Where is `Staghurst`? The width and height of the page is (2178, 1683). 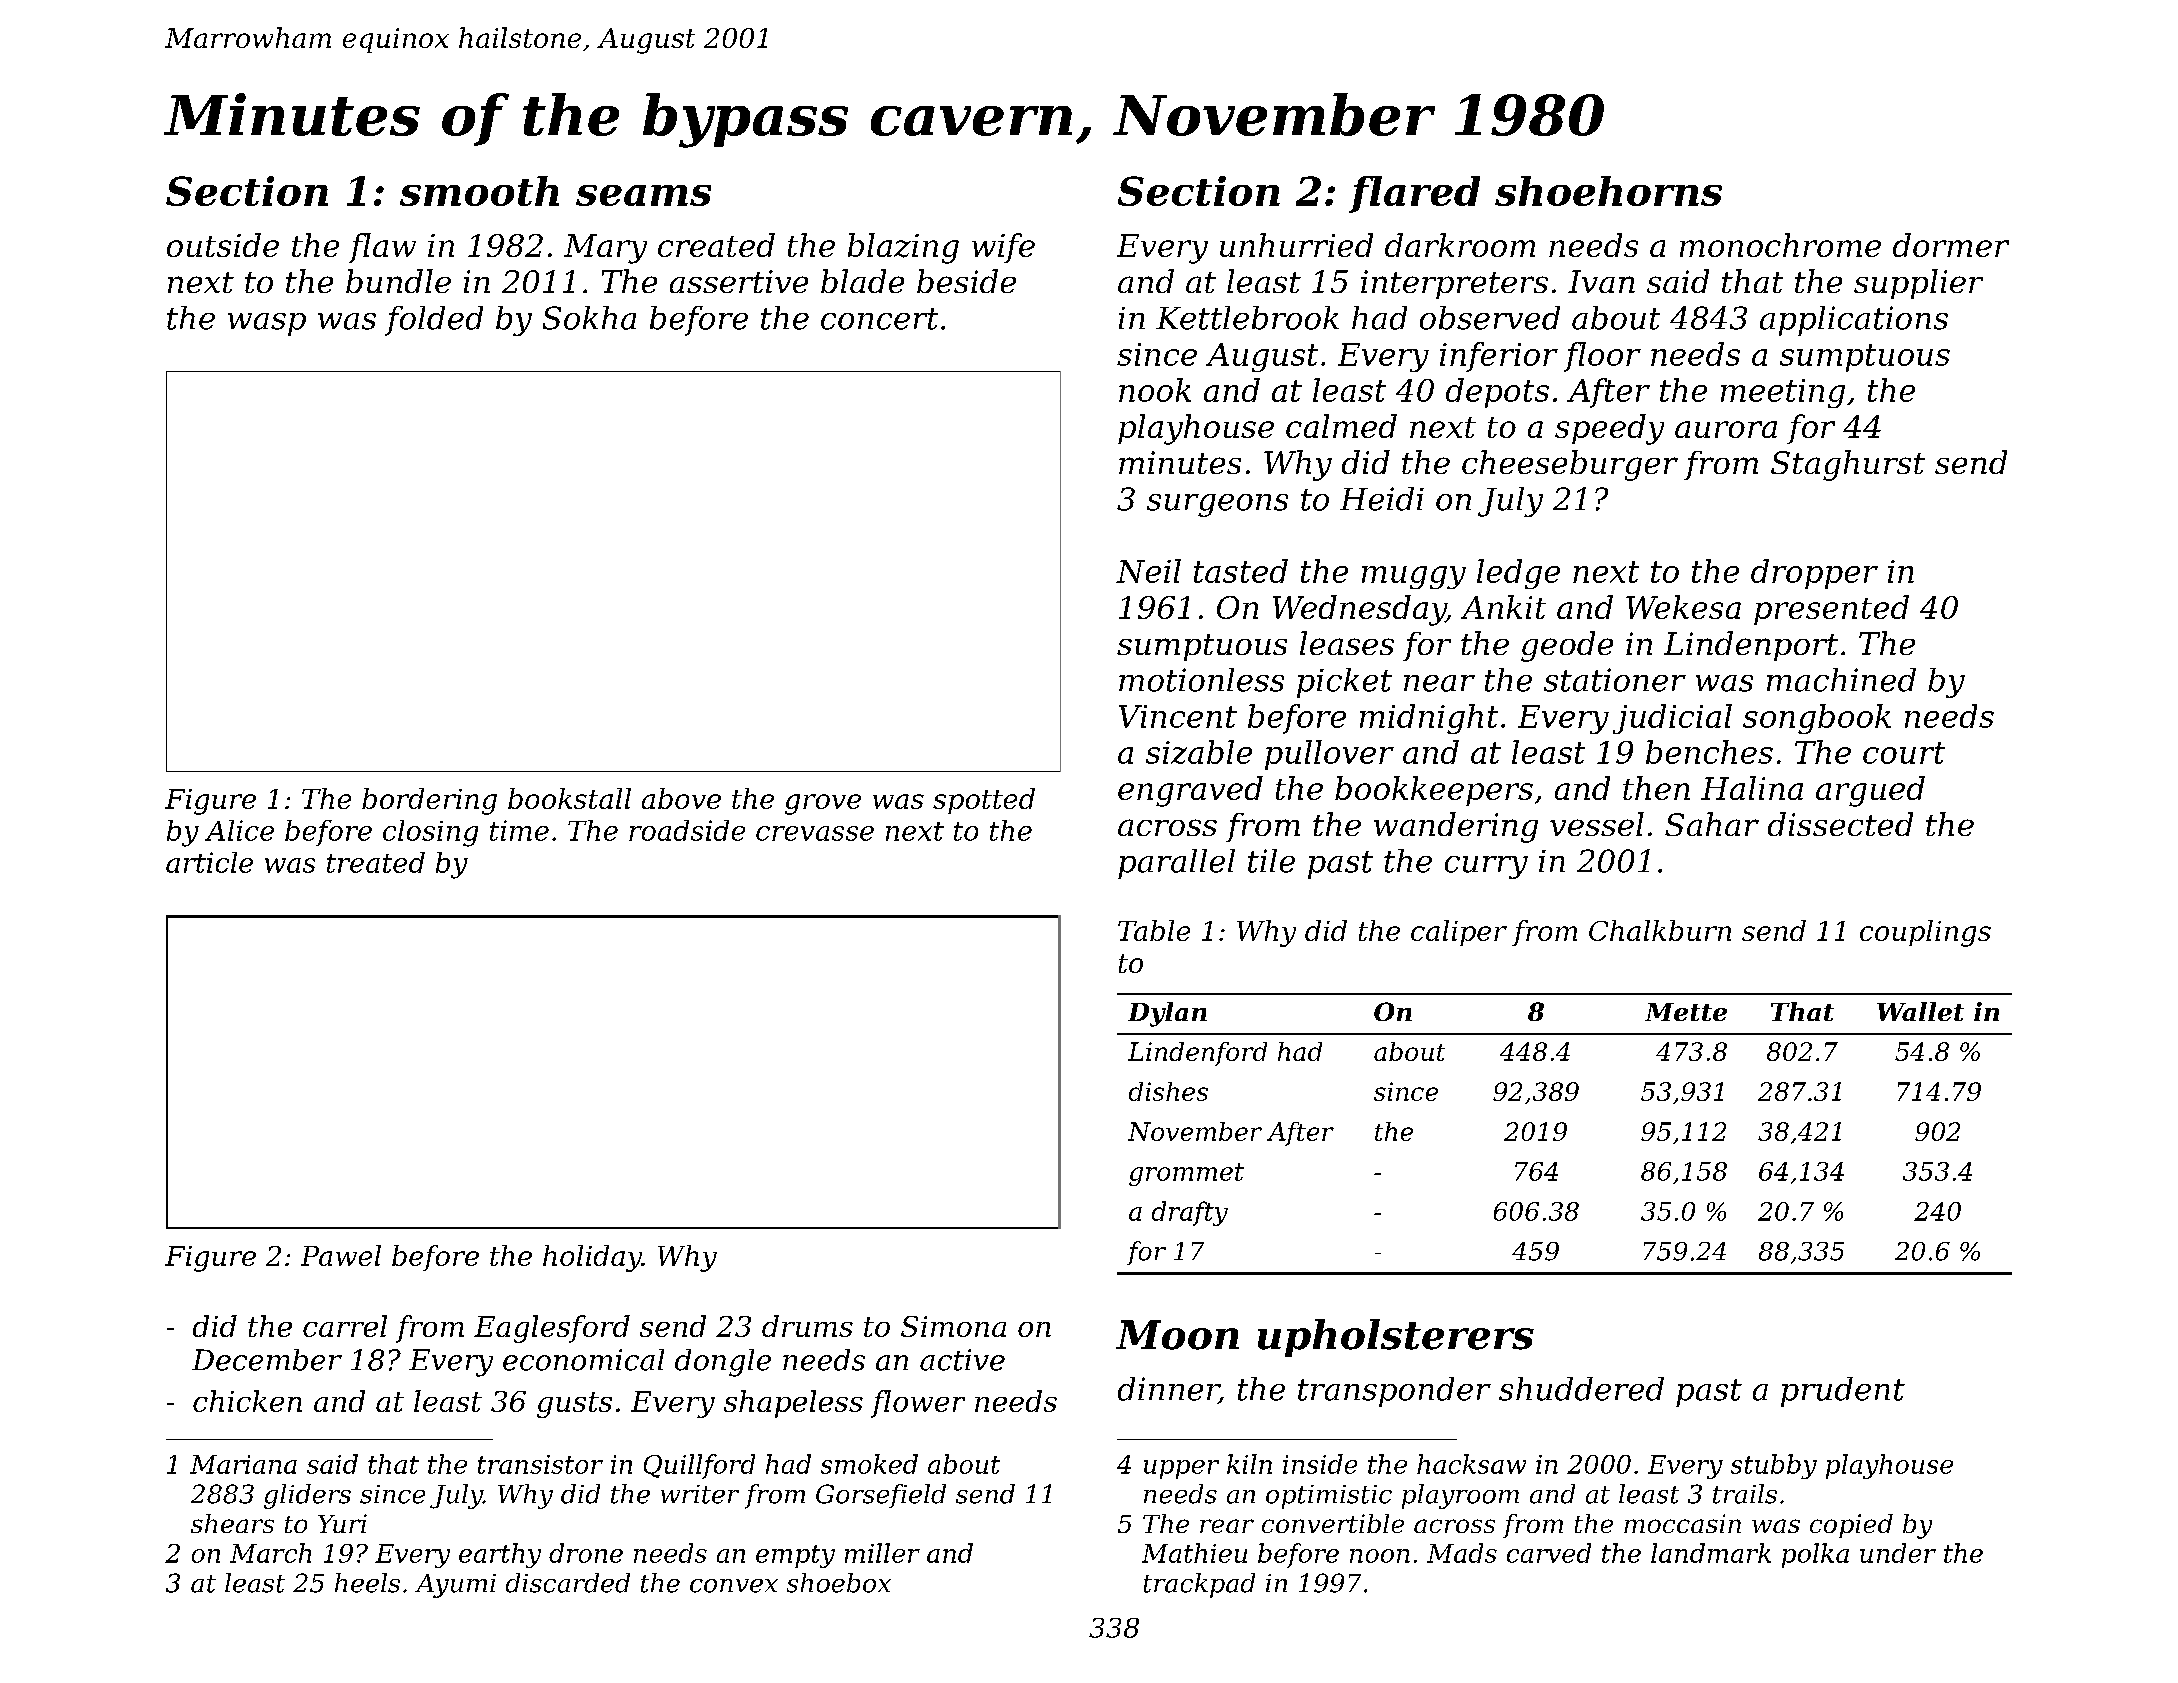 Staghurst is located at coordinates (1848, 465).
